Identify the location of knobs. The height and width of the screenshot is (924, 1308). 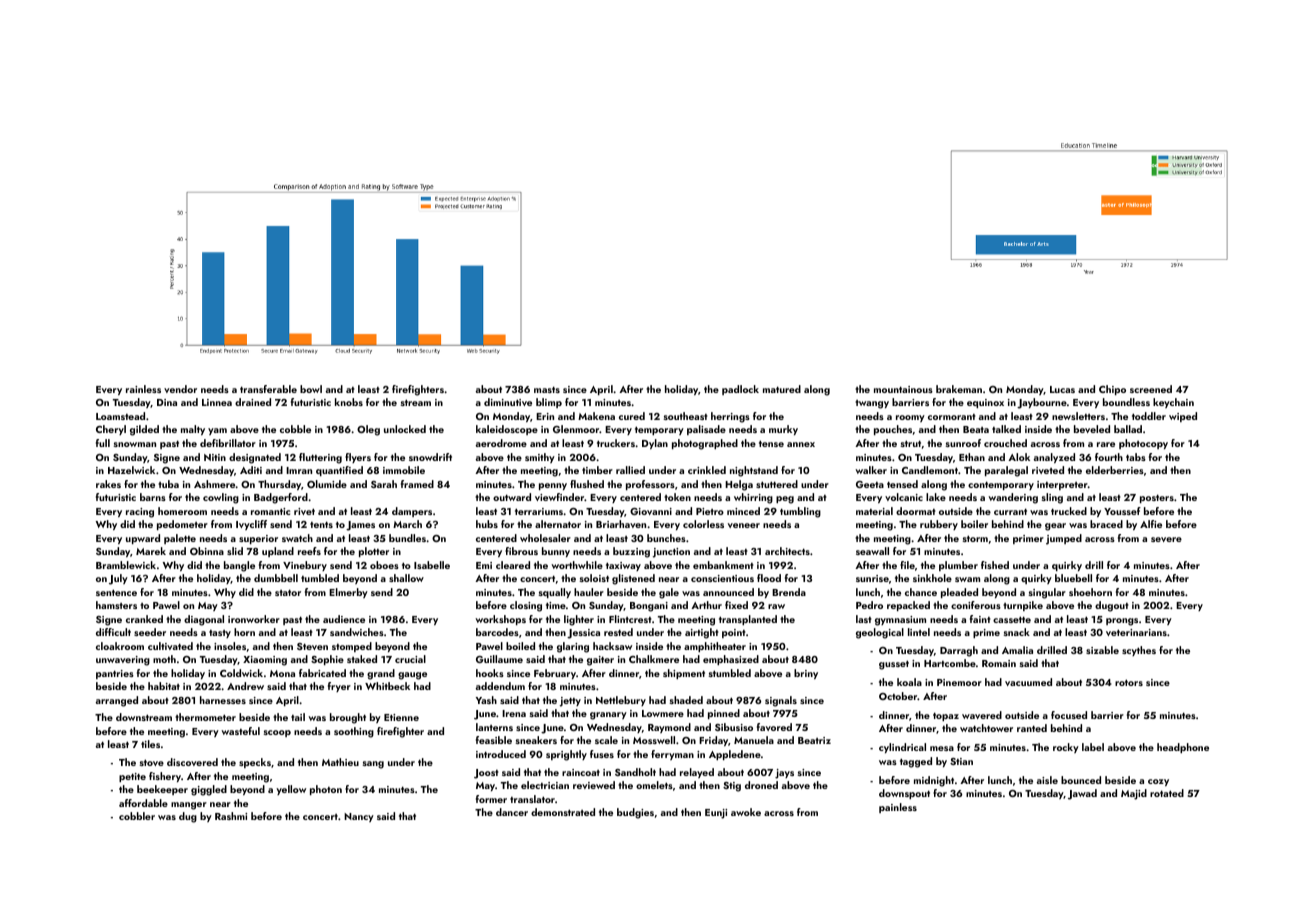
(349, 402).
